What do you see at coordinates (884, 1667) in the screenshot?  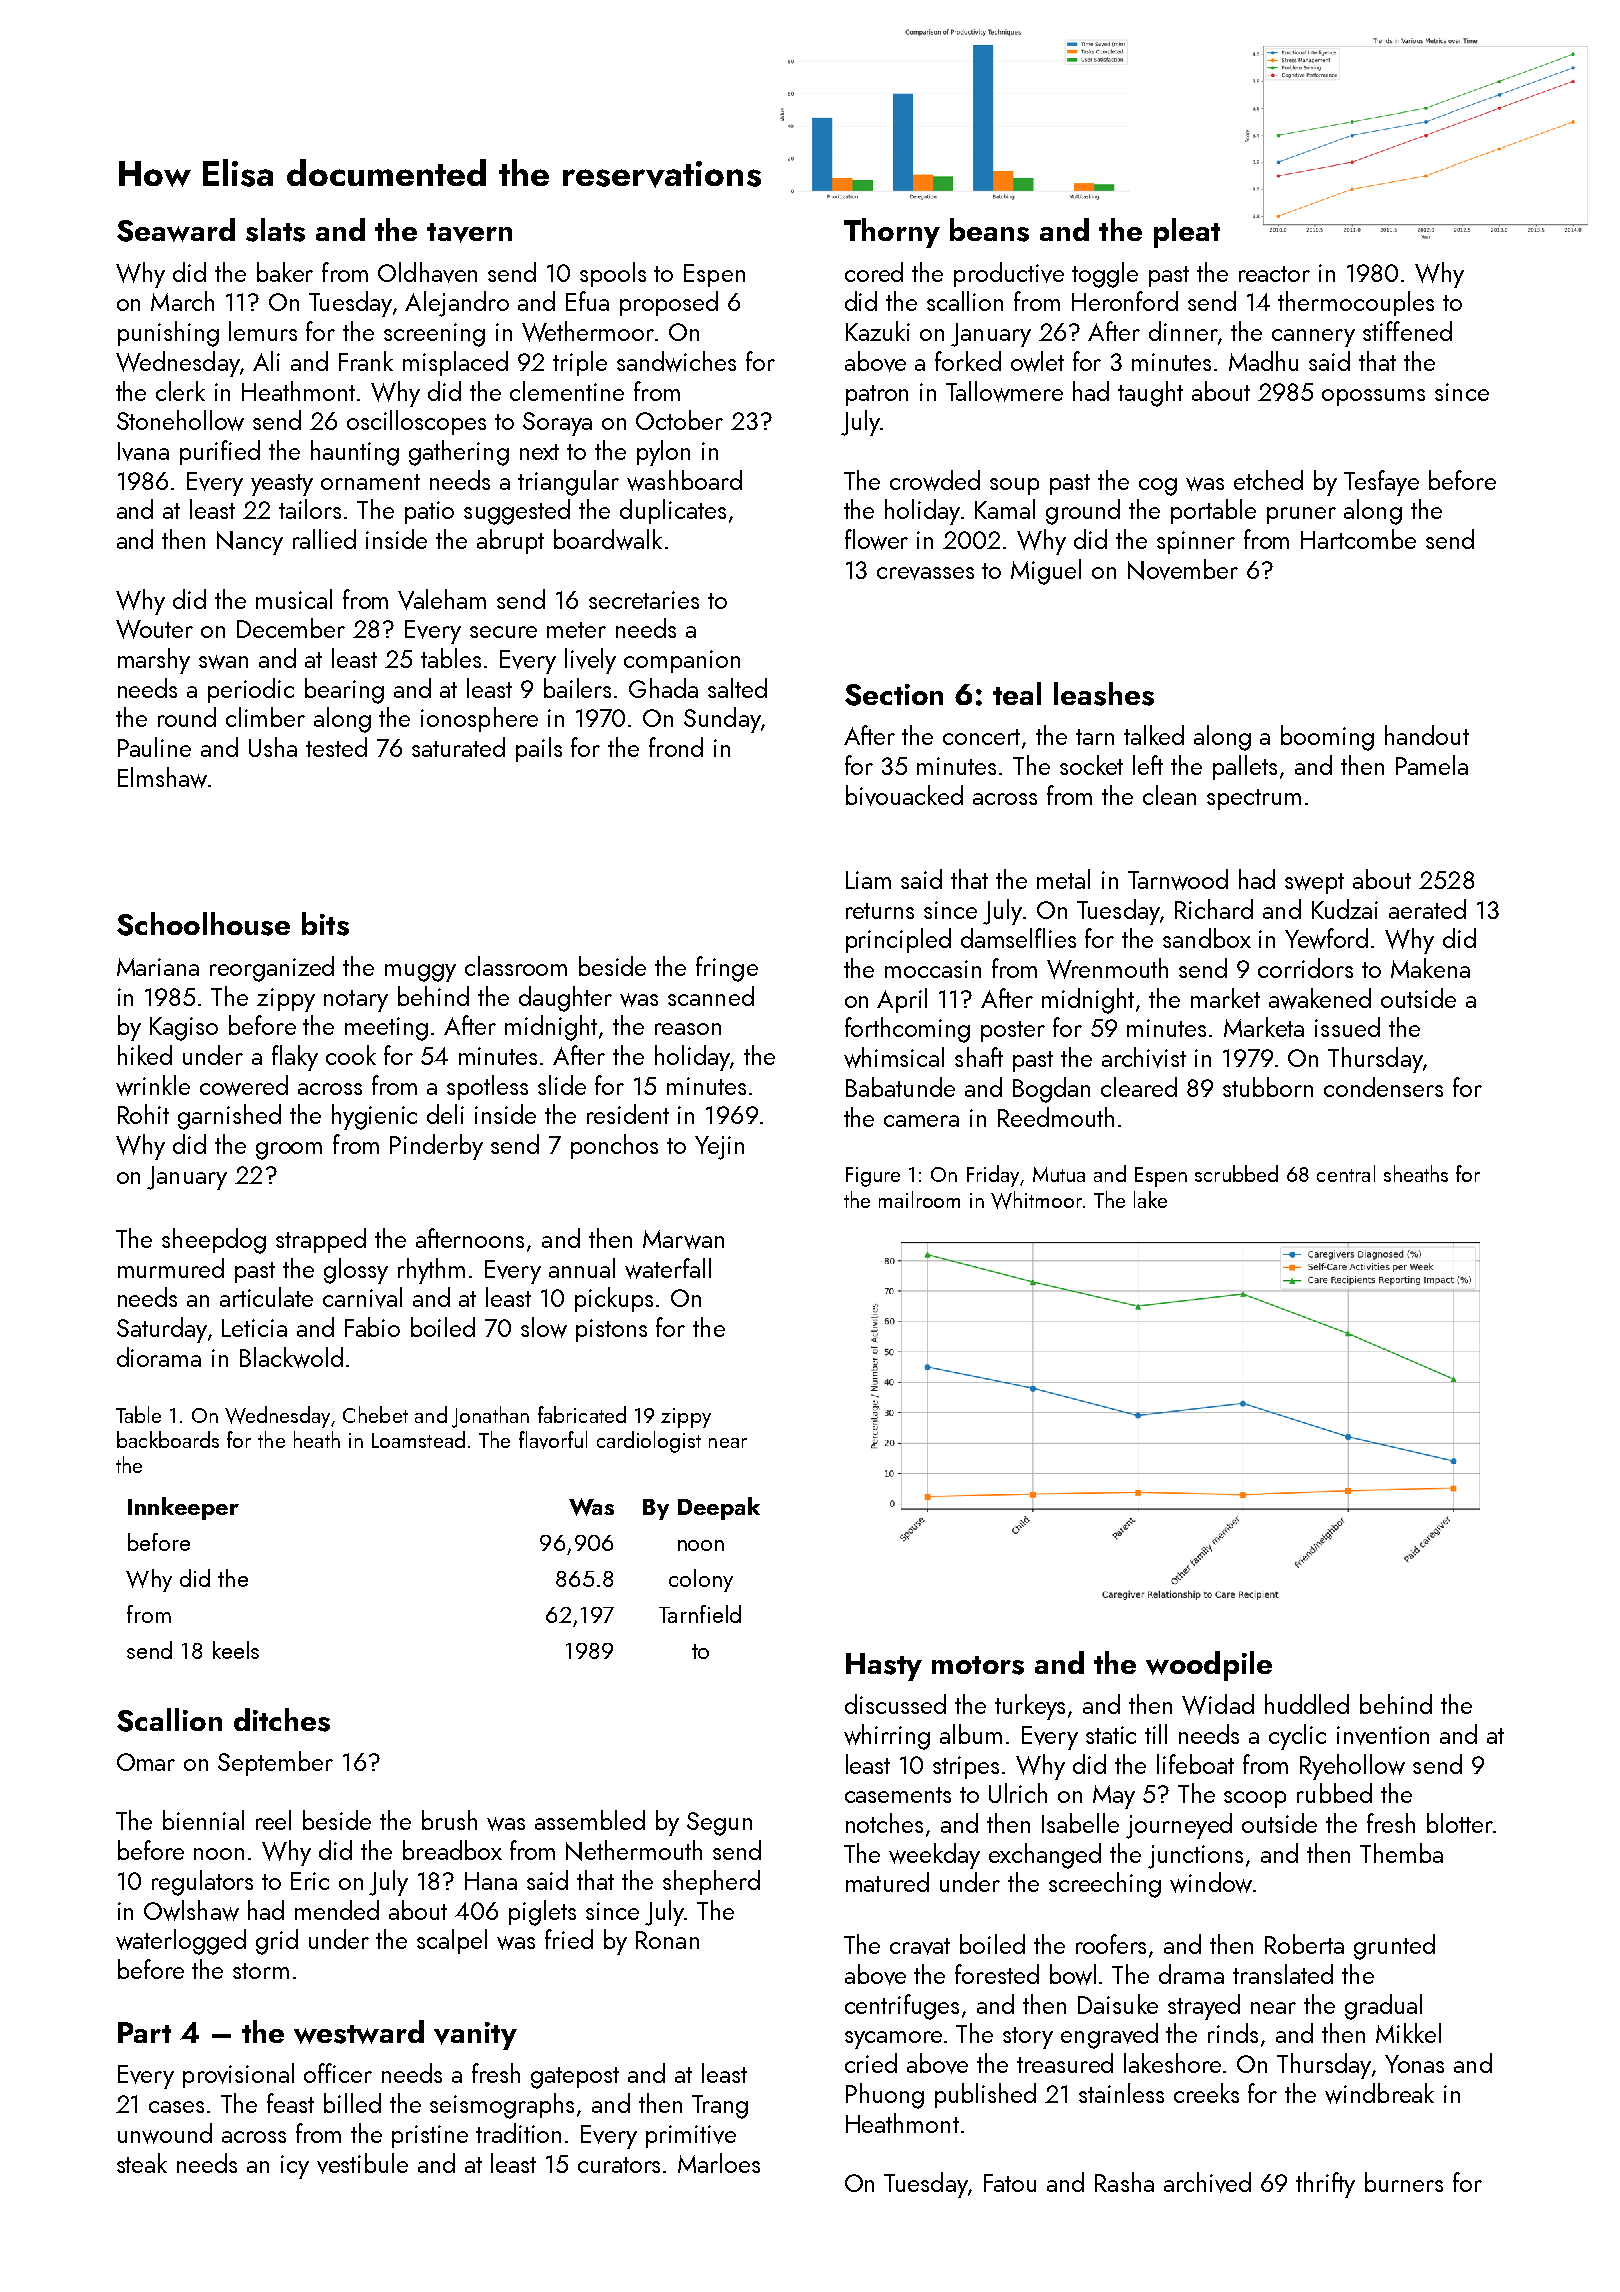 I see `Hasty` at bounding box center [884, 1667].
